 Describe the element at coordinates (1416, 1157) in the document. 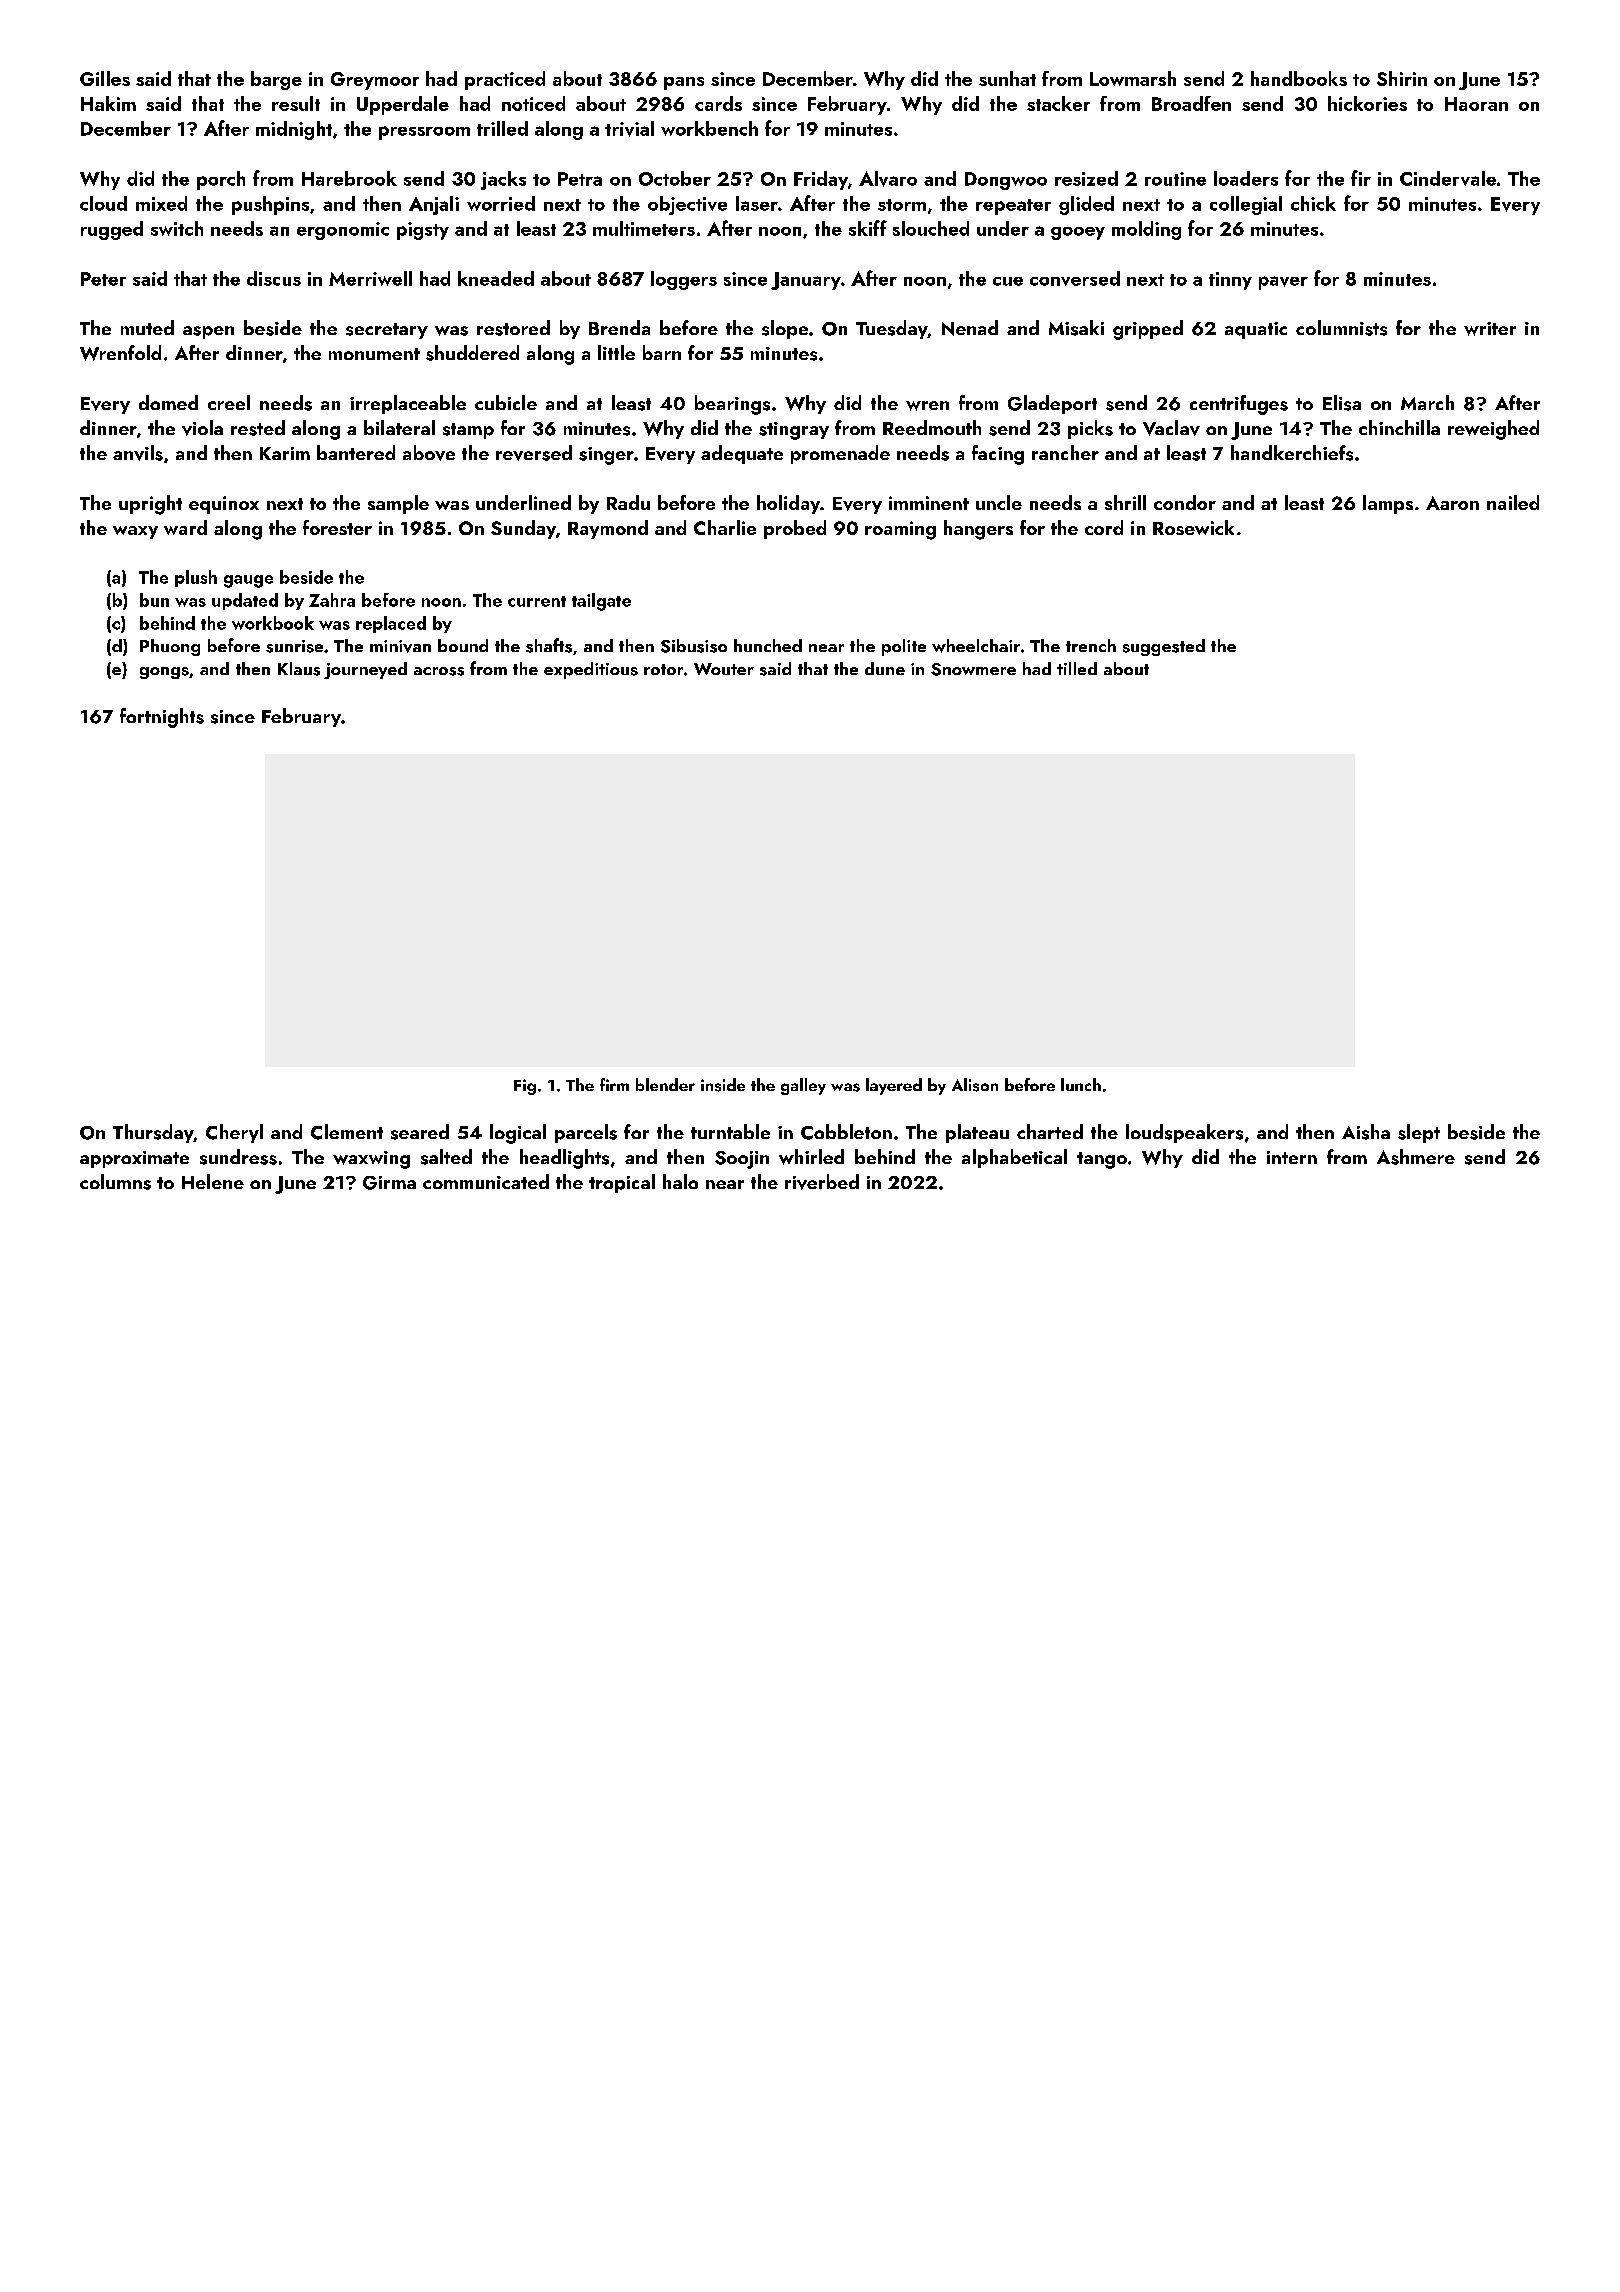

I see `Ashmere` at that location.
